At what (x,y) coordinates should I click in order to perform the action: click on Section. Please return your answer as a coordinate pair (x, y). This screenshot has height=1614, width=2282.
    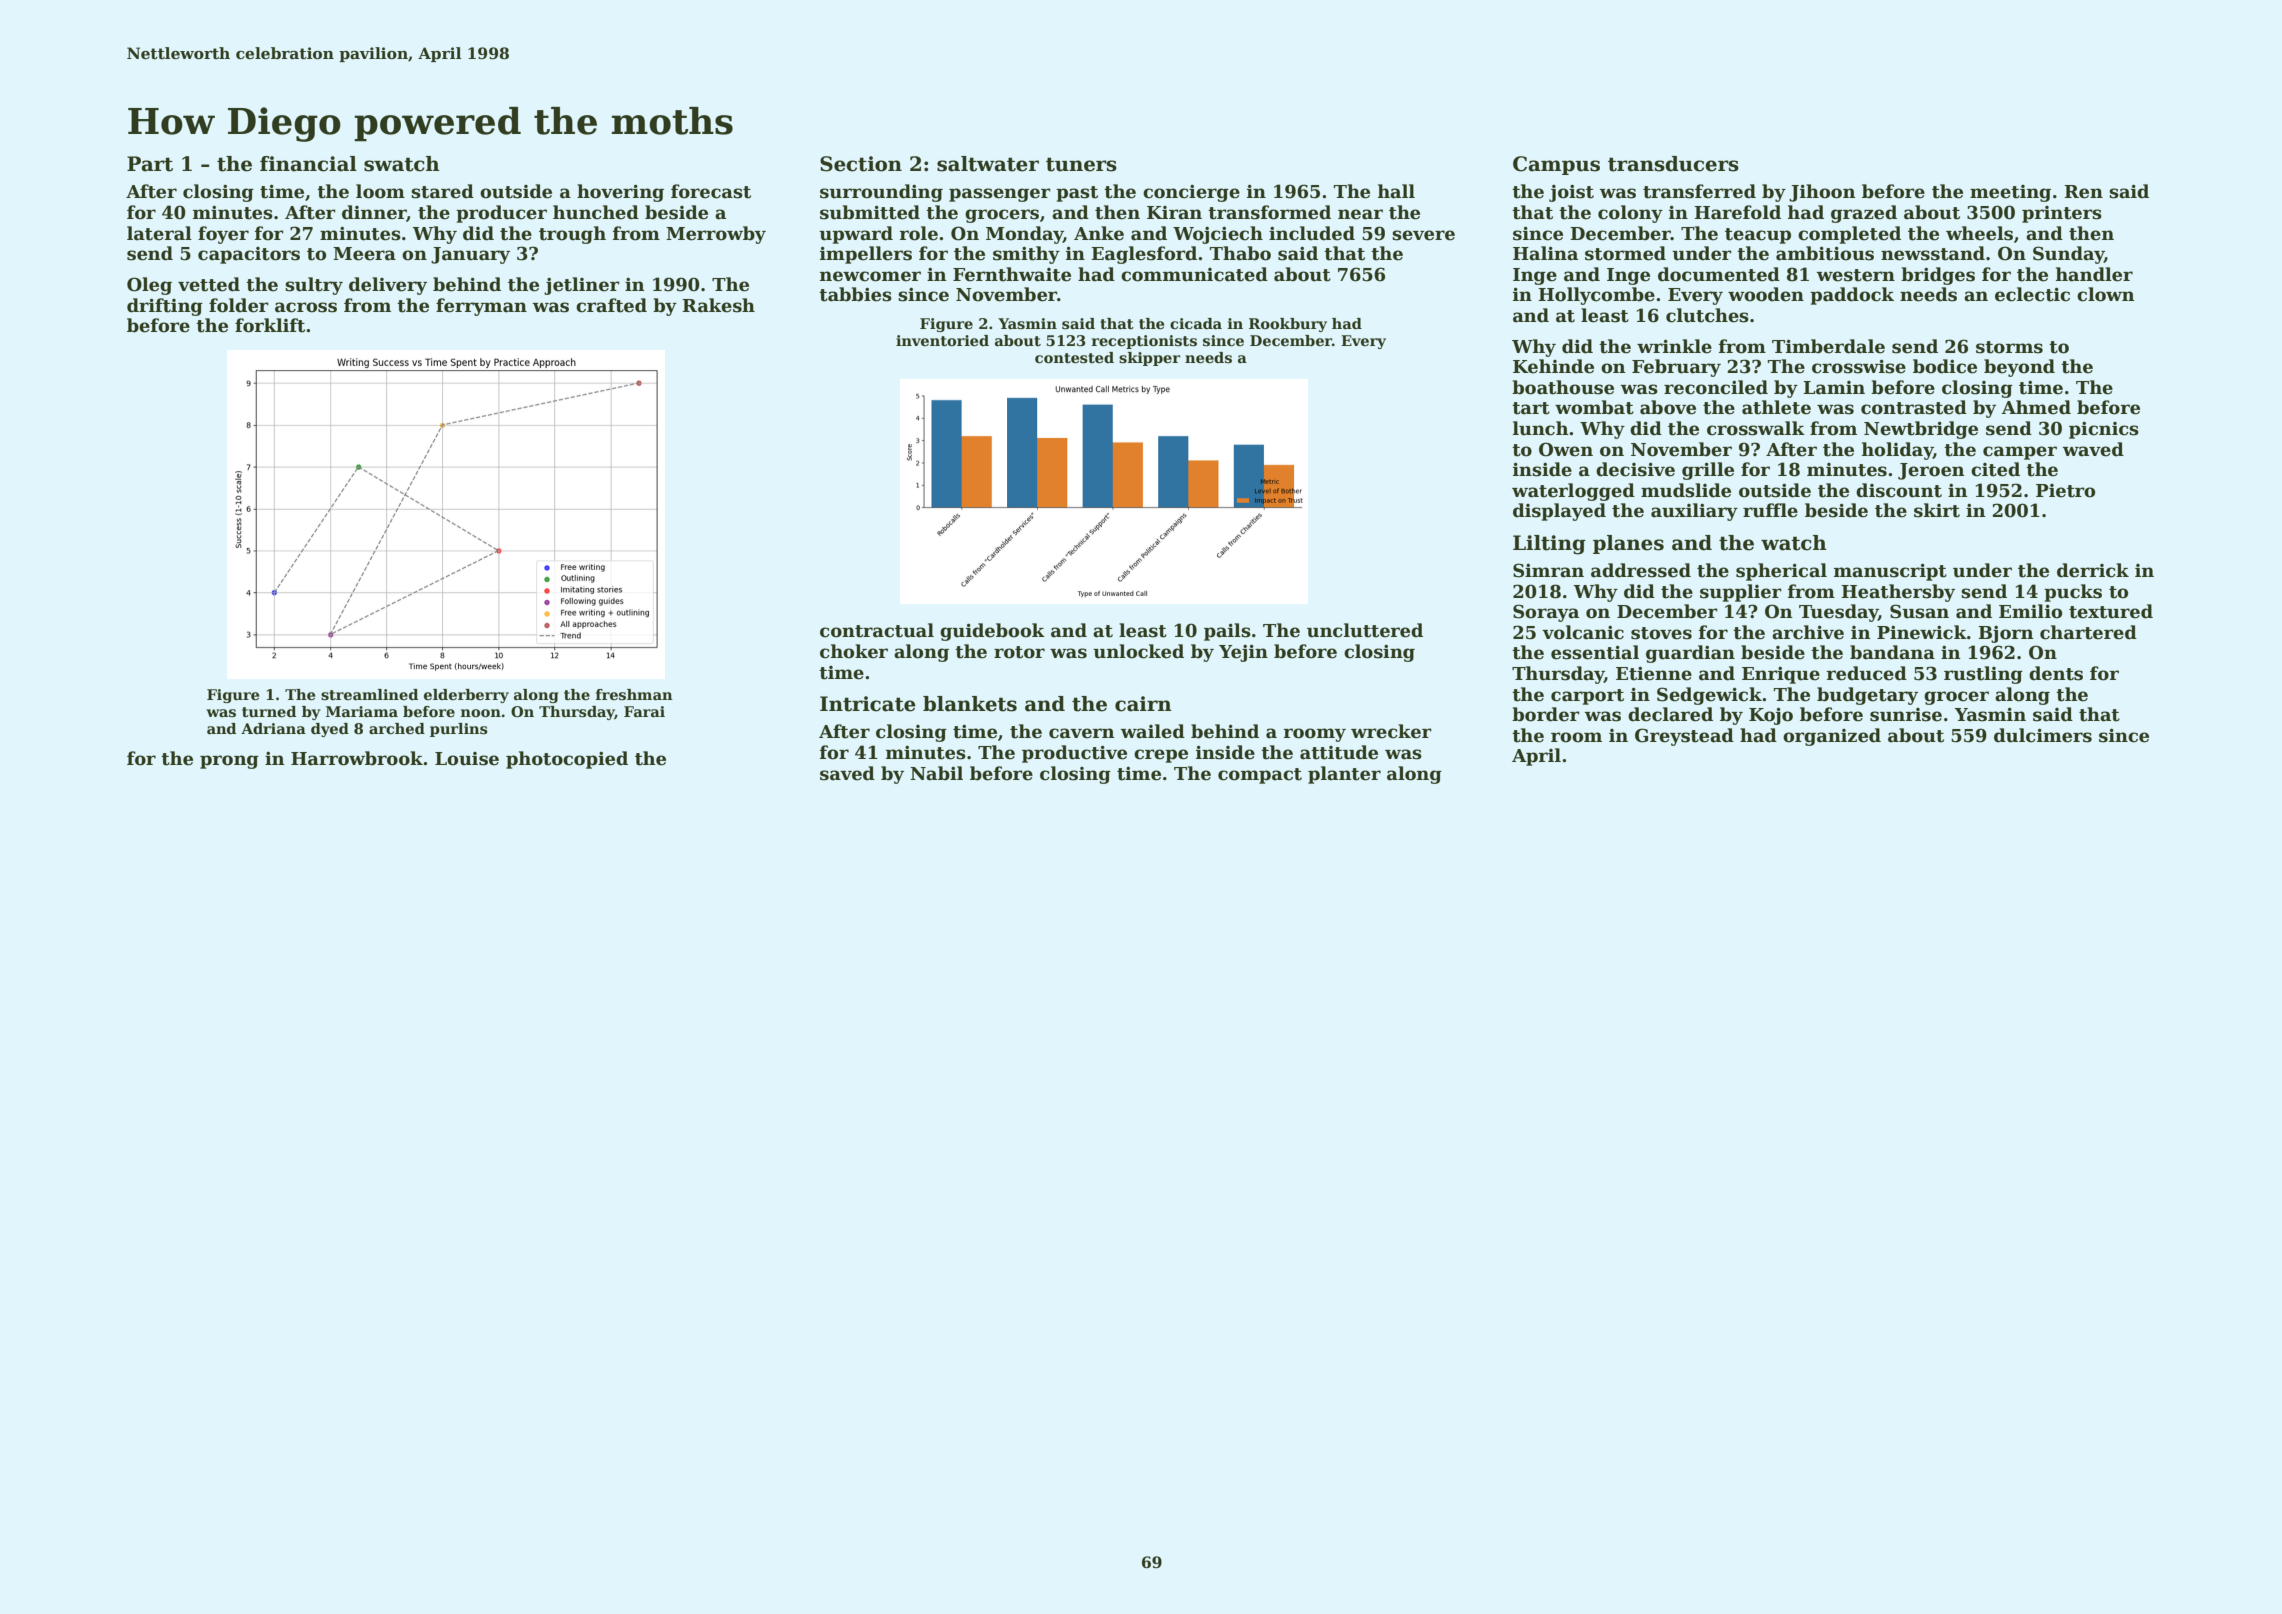
    Looking at the image, I should click on (861, 164).
